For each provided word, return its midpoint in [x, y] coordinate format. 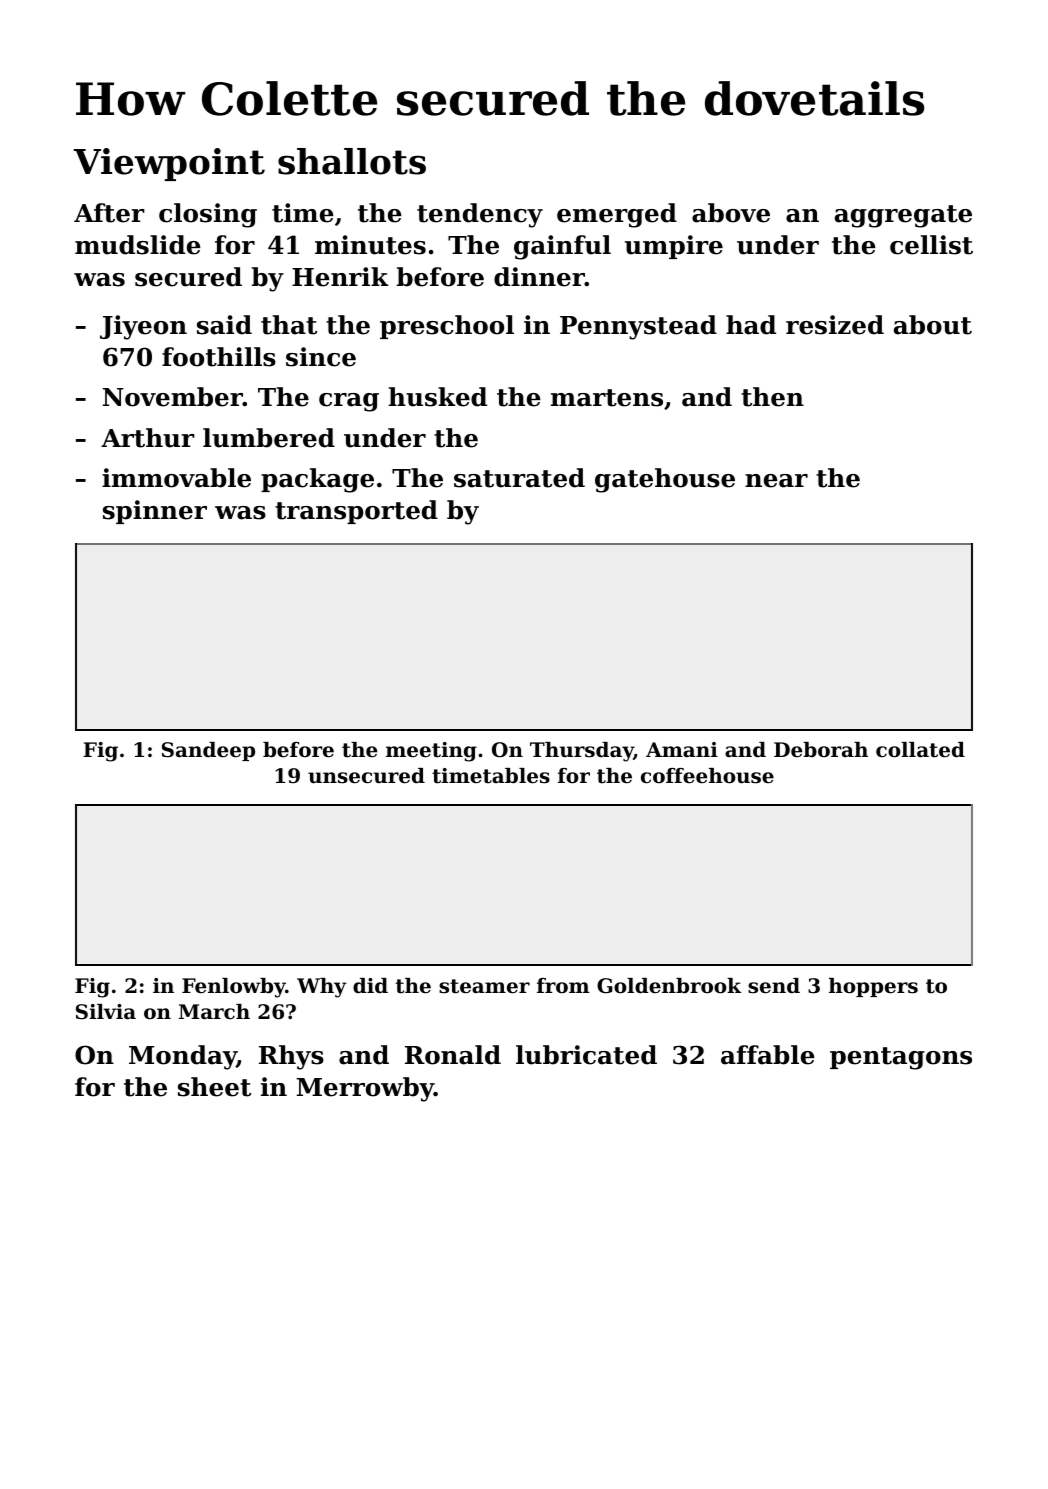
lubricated [586, 1055]
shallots [352, 161]
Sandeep [208, 751]
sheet [214, 1087]
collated [920, 750]
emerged [617, 215]
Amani [682, 749]
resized [835, 325]
